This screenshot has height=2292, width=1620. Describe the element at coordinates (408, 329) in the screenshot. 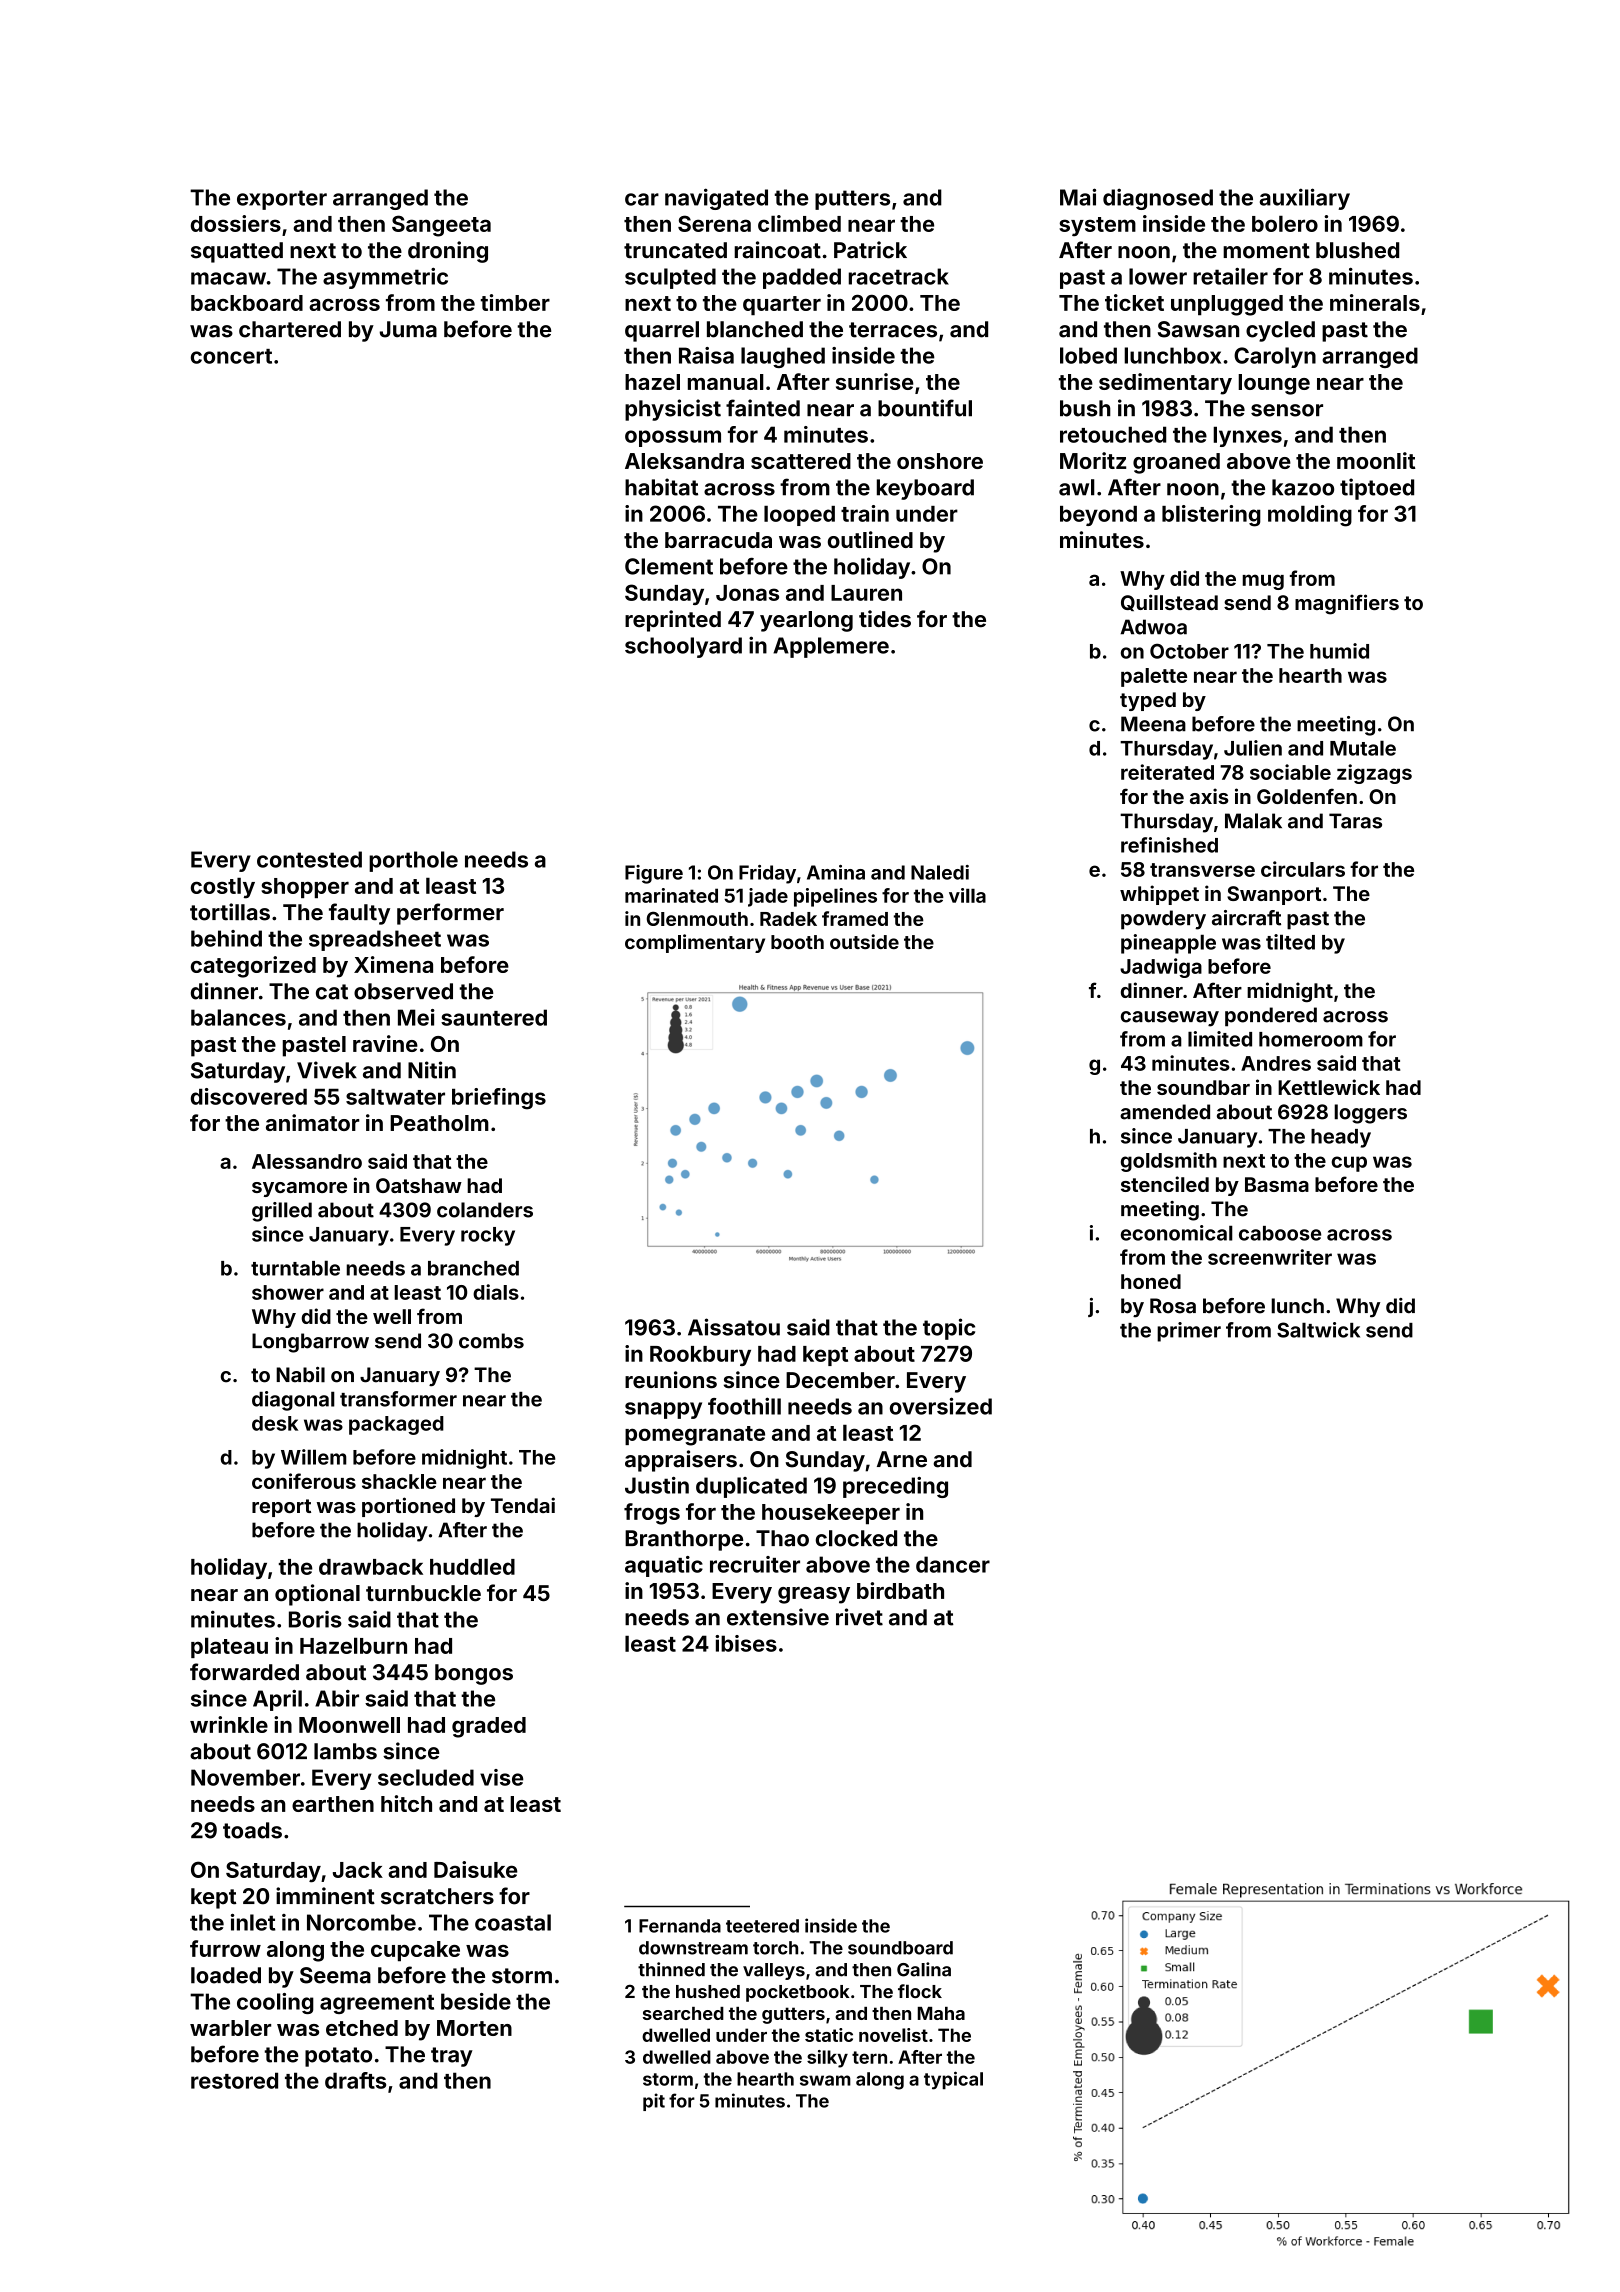

I see `Juma` at that location.
